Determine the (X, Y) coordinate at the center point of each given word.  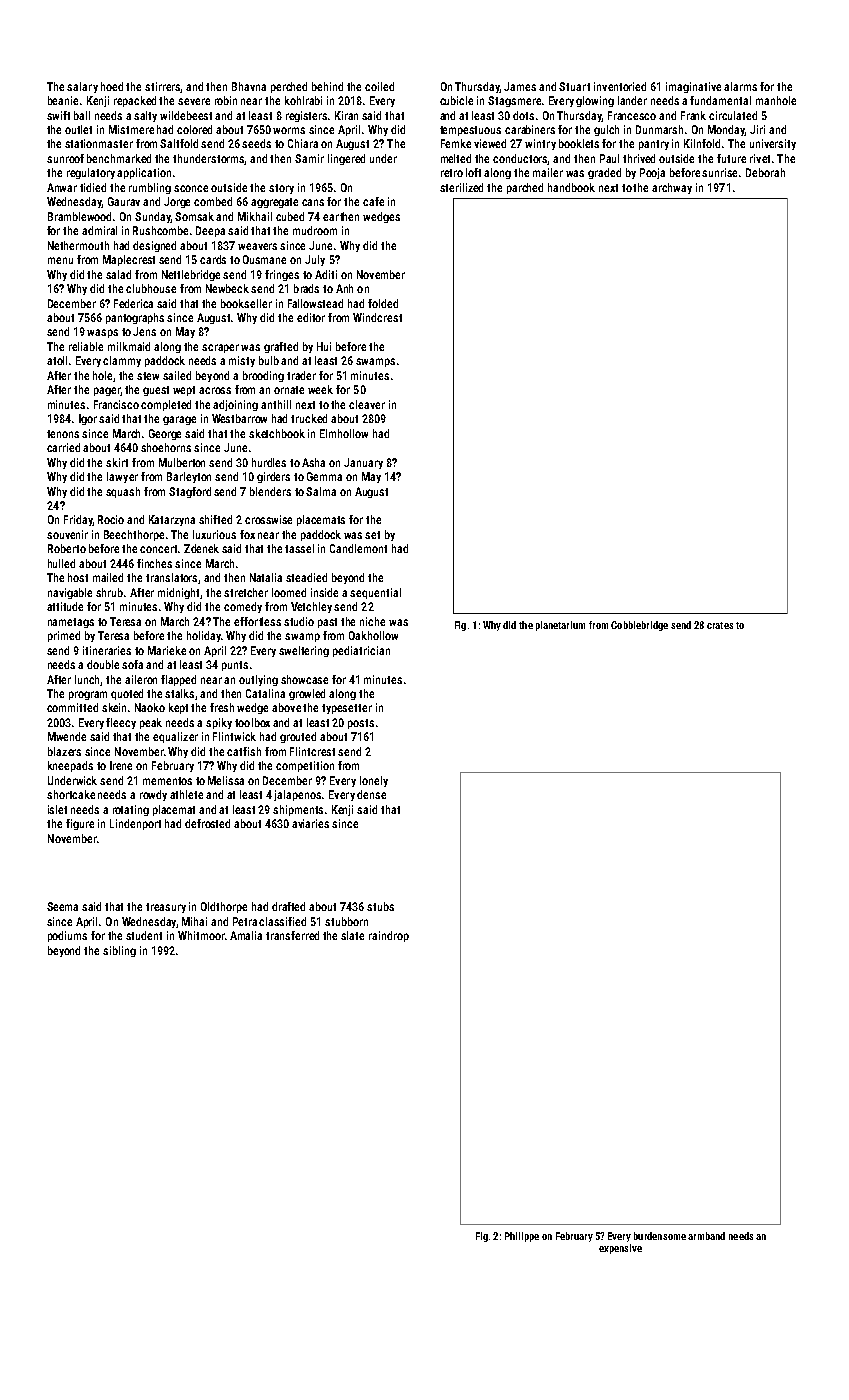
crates (720, 625)
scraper (220, 348)
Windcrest (377, 317)
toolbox (252, 722)
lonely (374, 781)
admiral (99, 230)
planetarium (560, 626)
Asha (313, 462)
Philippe (522, 1237)
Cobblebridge (639, 626)
